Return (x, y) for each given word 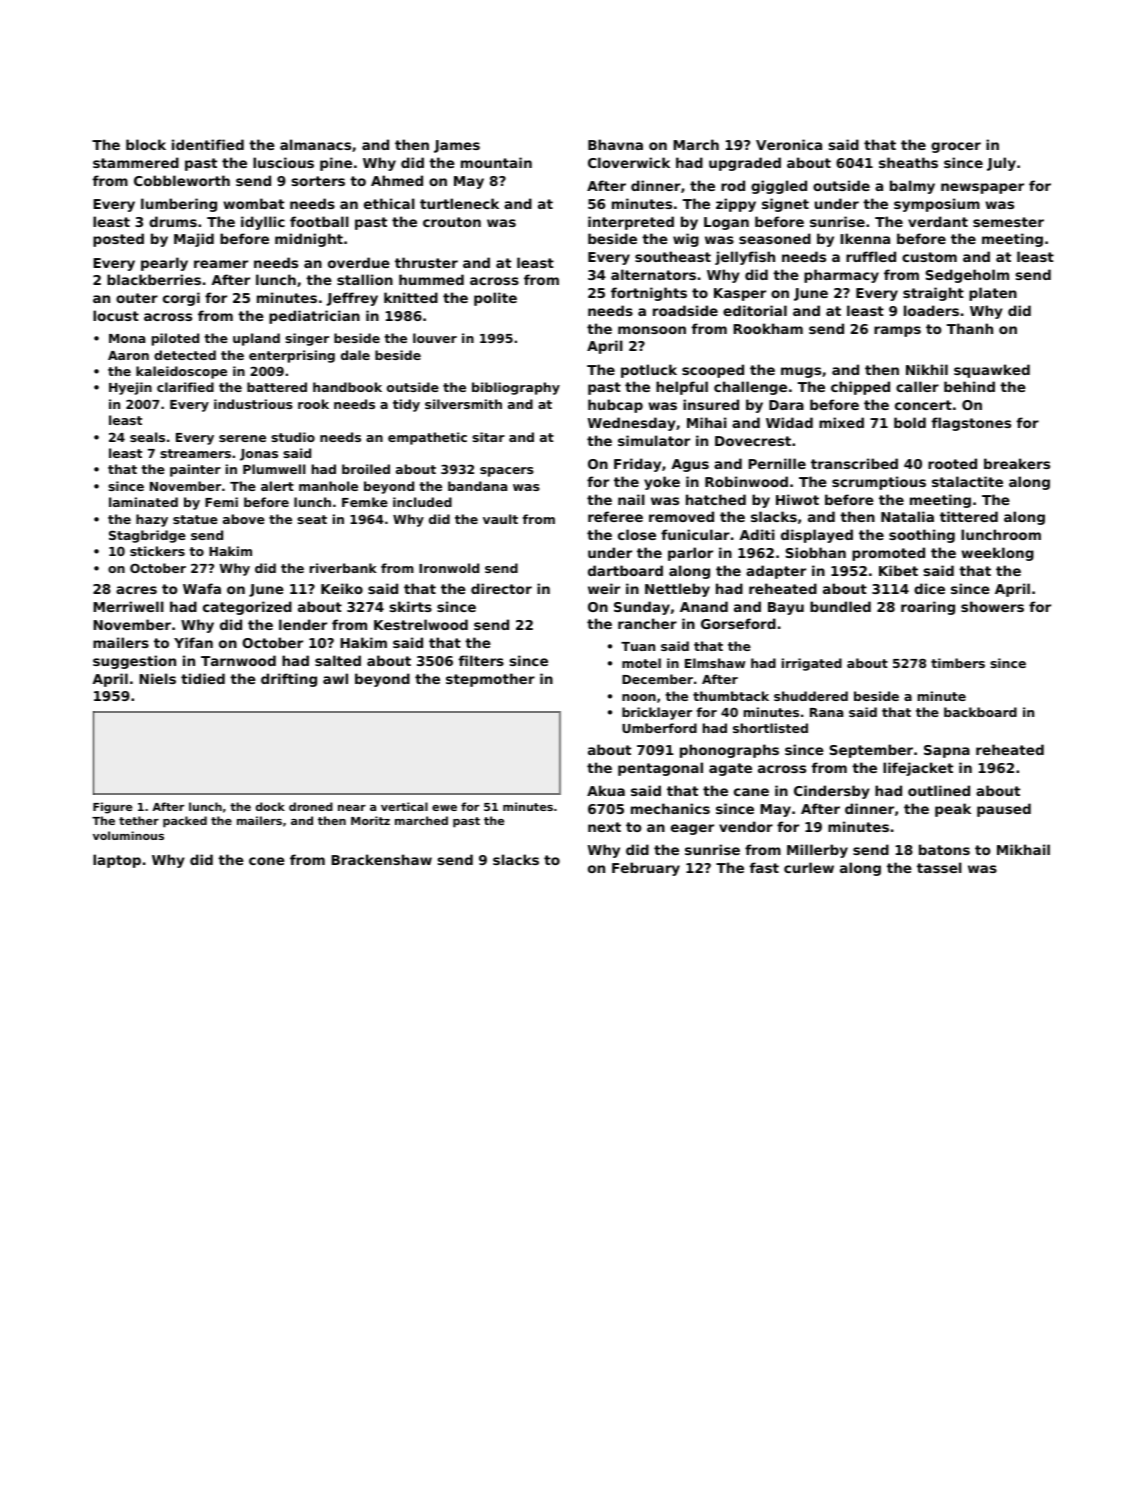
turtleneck (459, 203)
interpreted (631, 223)
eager (692, 829)
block (146, 144)
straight (933, 294)
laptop (117, 861)
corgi (181, 299)
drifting (289, 680)
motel (641, 663)
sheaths (908, 162)
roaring (928, 608)
